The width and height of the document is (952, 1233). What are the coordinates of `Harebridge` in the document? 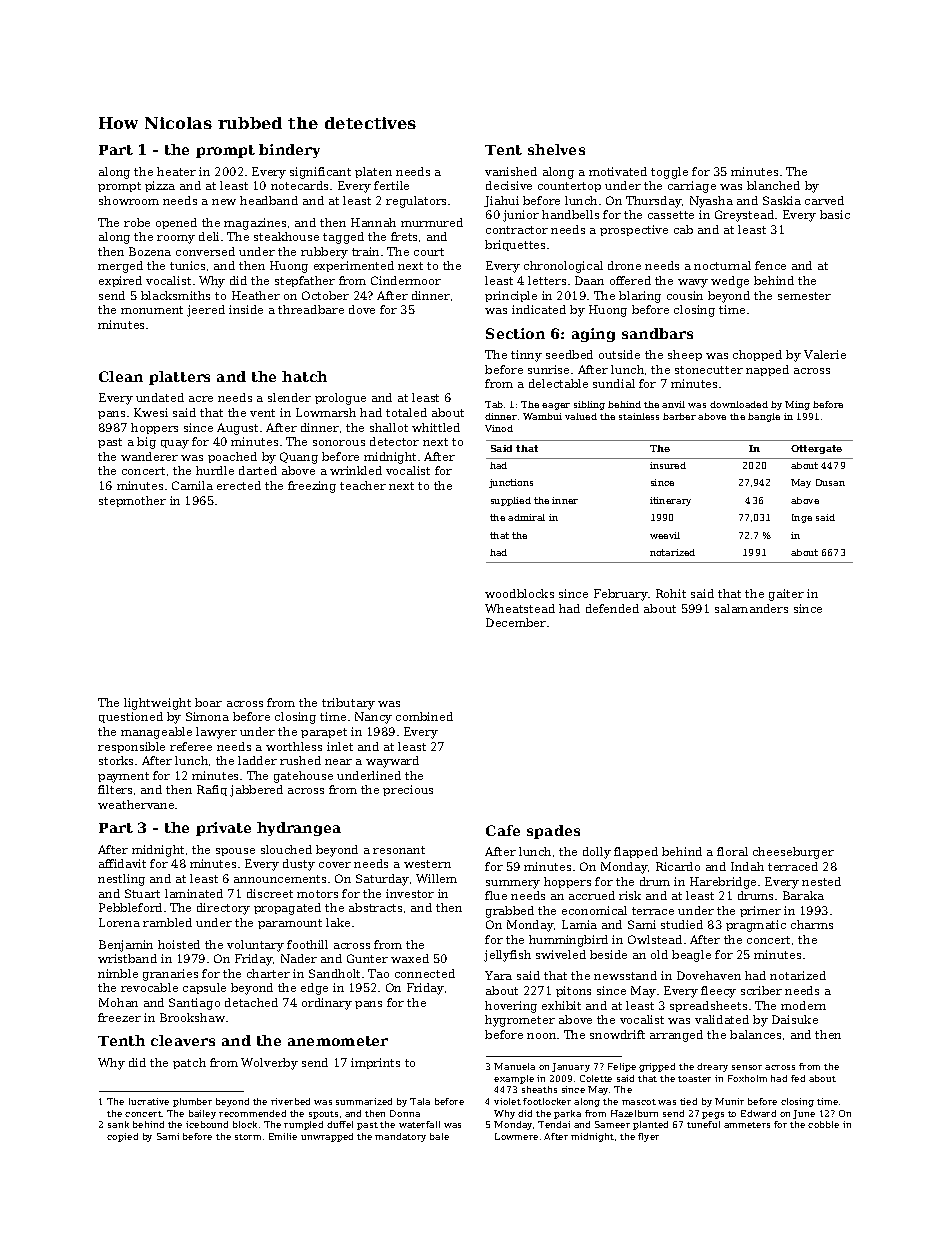 It's located at (723, 883).
